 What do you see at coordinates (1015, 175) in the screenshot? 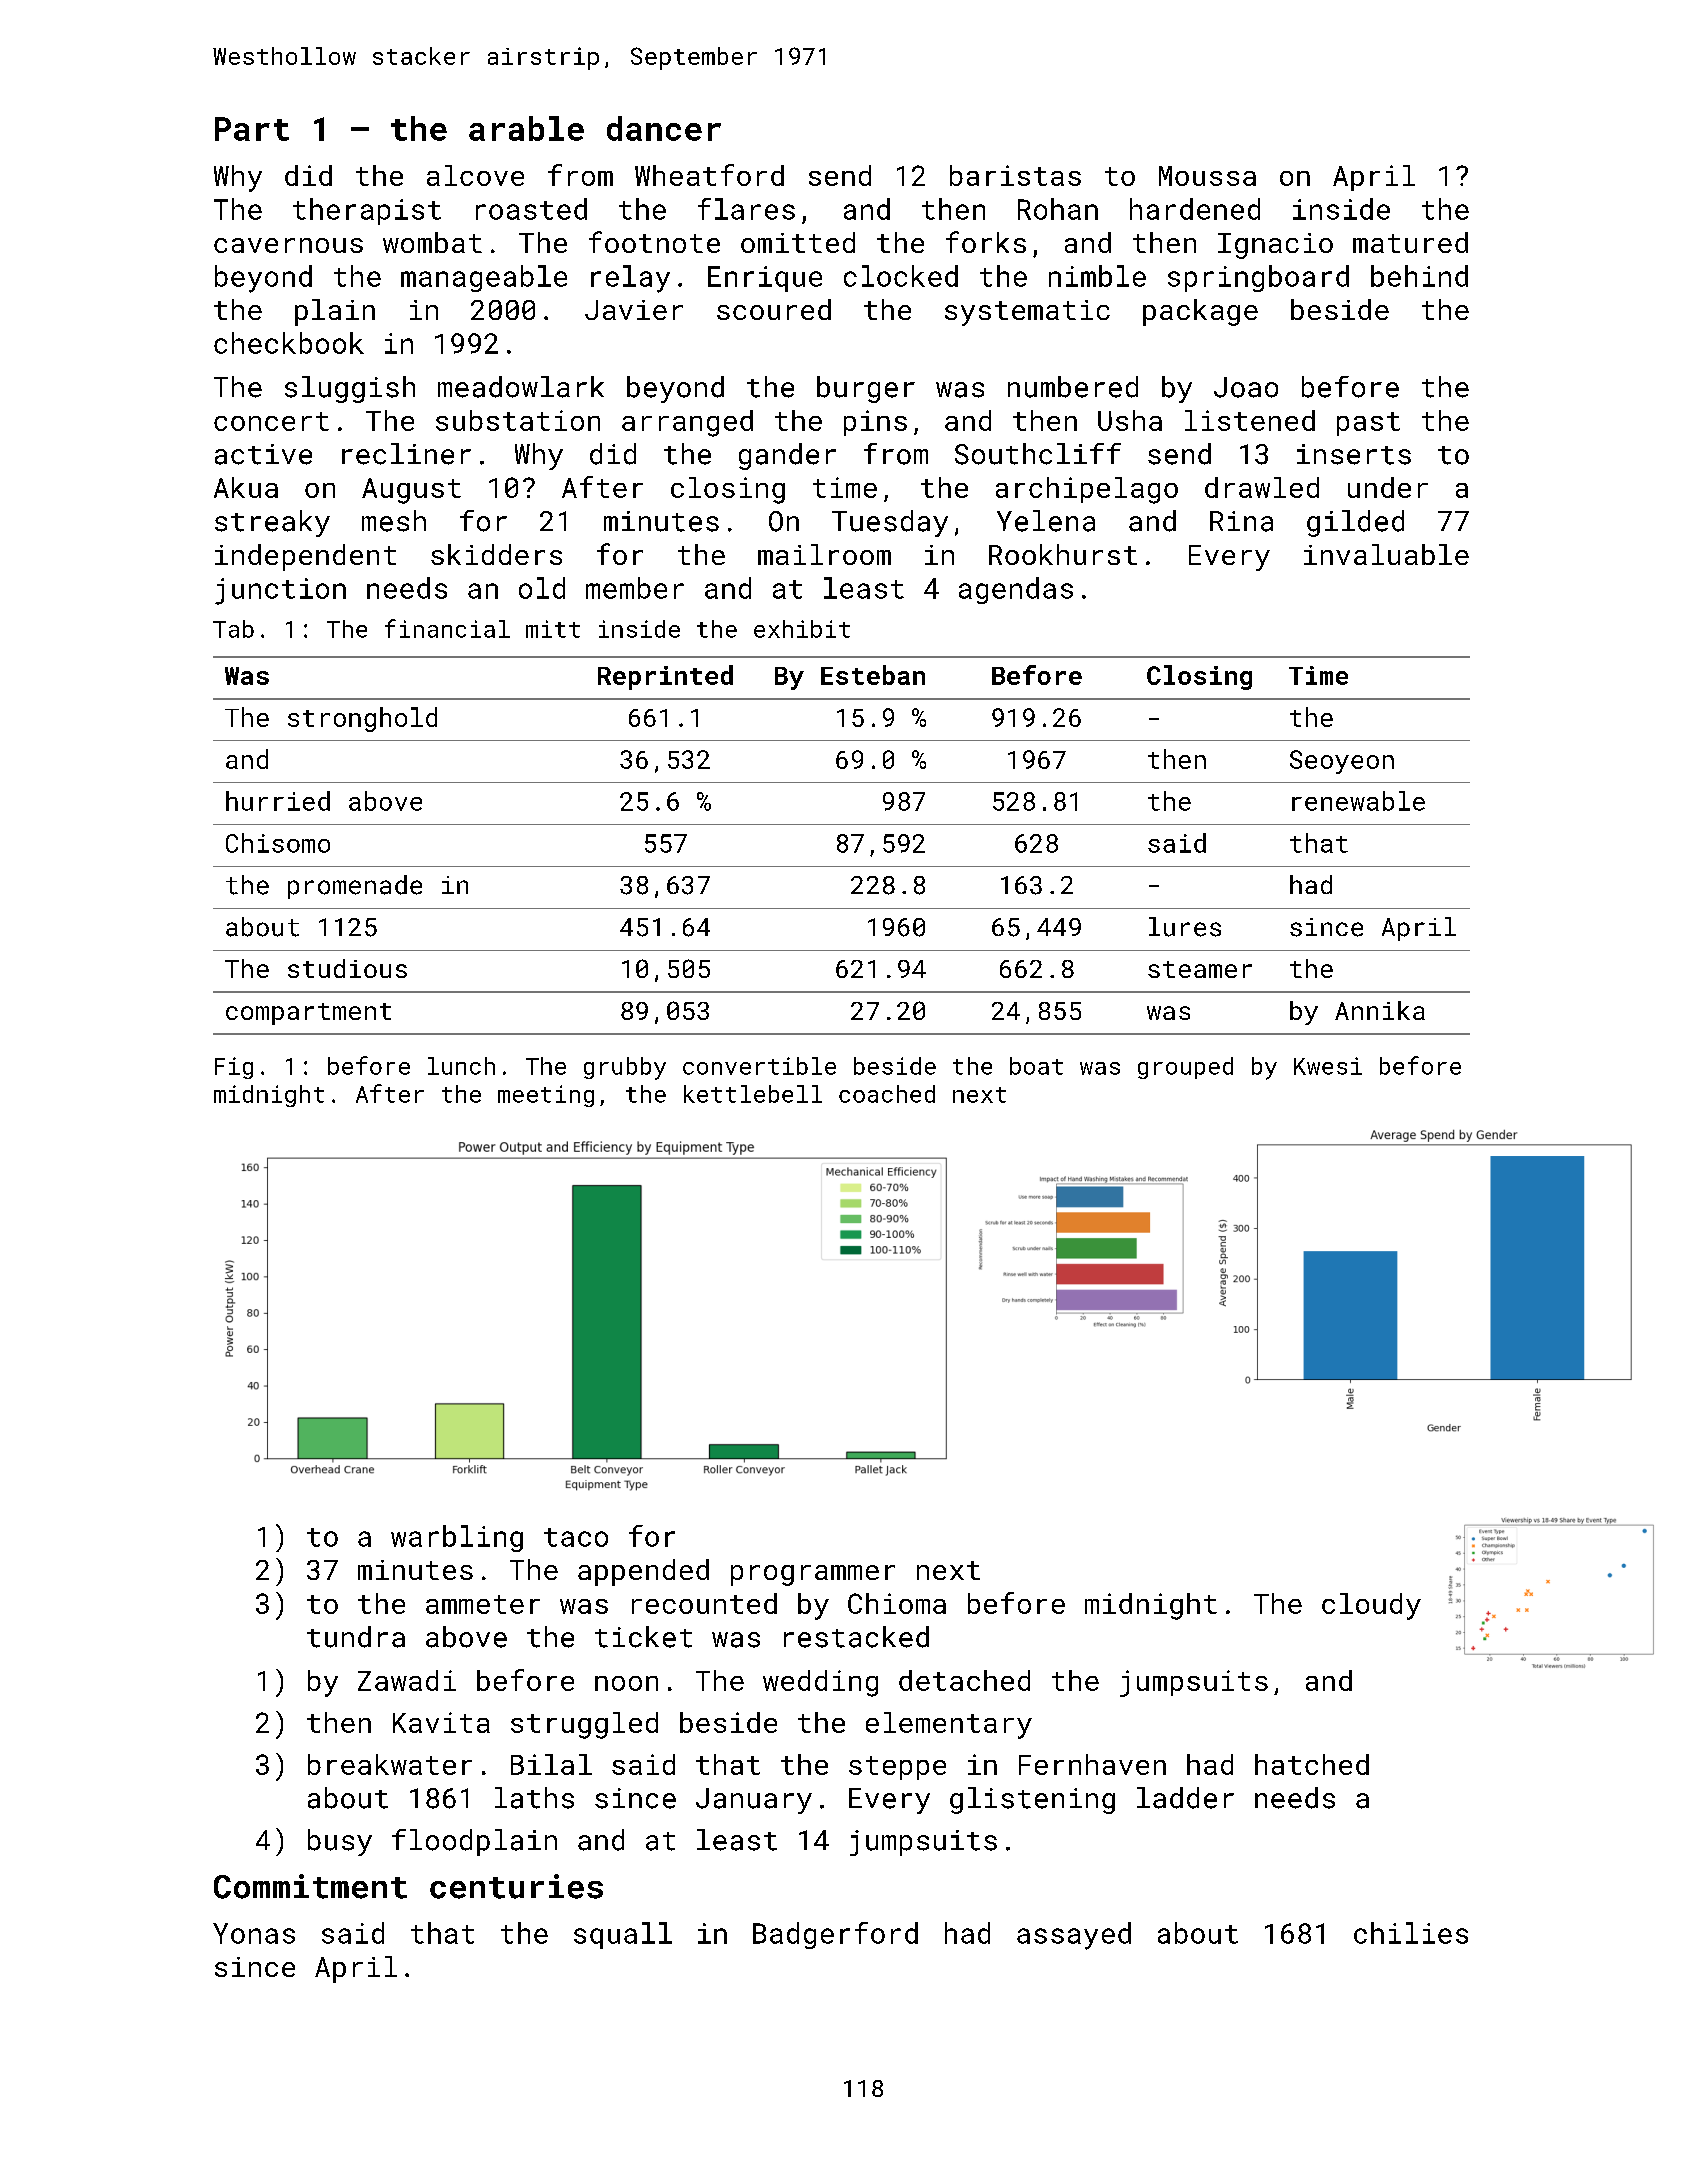
I see `baristas` at bounding box center [1015, 175].
